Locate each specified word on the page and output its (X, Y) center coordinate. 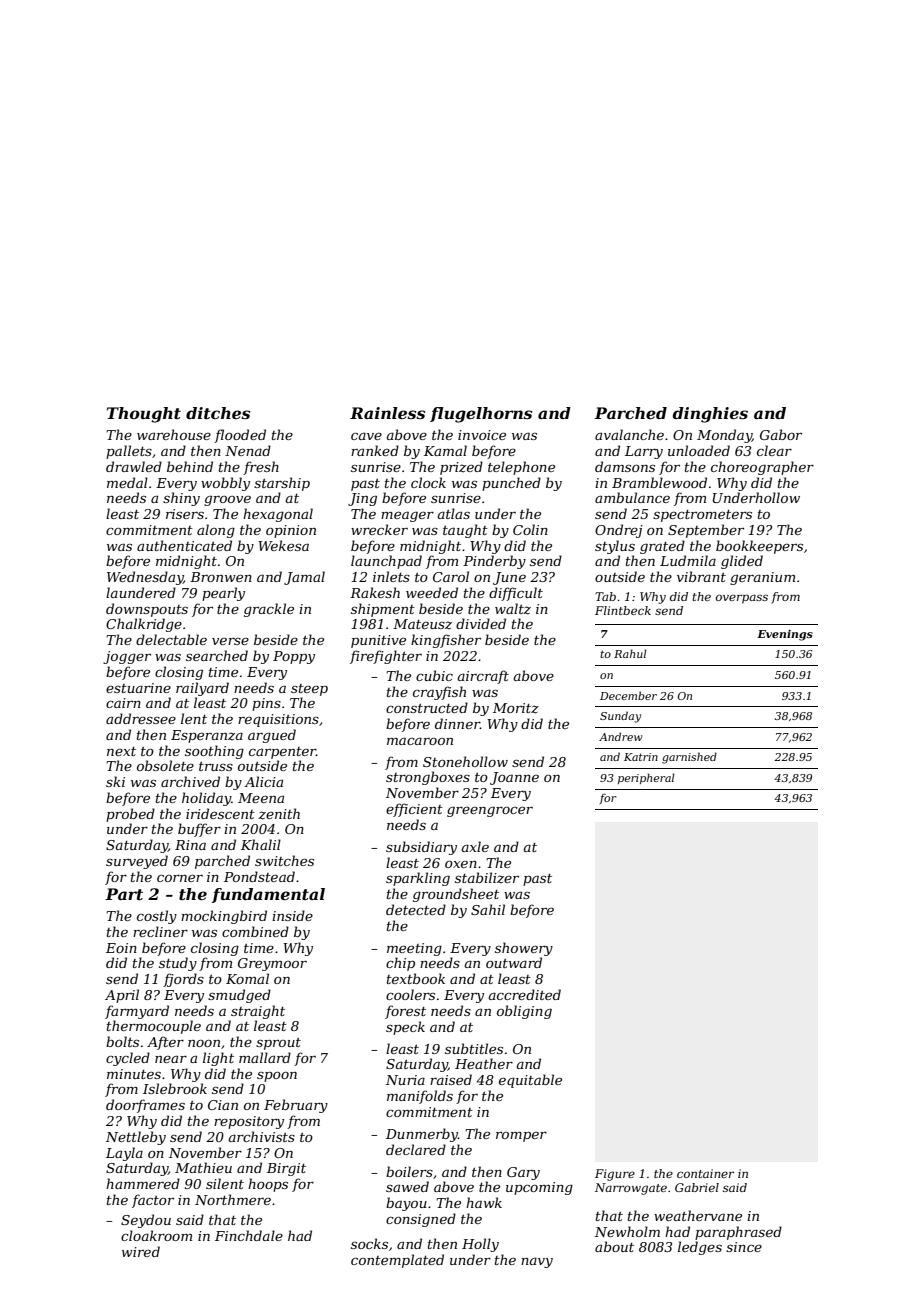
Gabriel (697, 1187)
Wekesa (283, 545)
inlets (391, 576)
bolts (122, 1041)
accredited (524, 994)
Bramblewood (659, 482)
